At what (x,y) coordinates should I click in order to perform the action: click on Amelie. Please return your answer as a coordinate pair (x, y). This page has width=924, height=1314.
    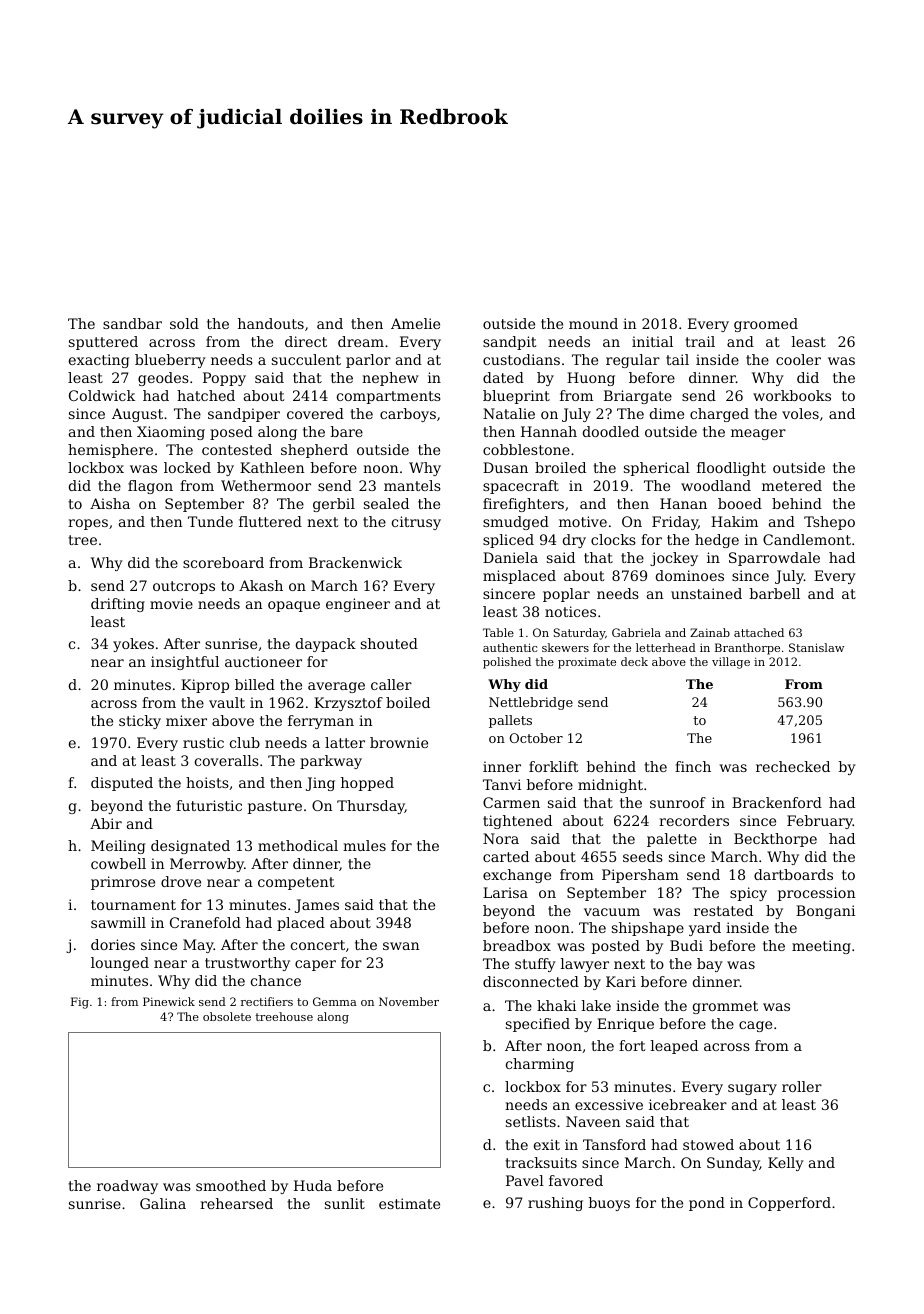
    Looking at the image, I should click on (415, 323).
